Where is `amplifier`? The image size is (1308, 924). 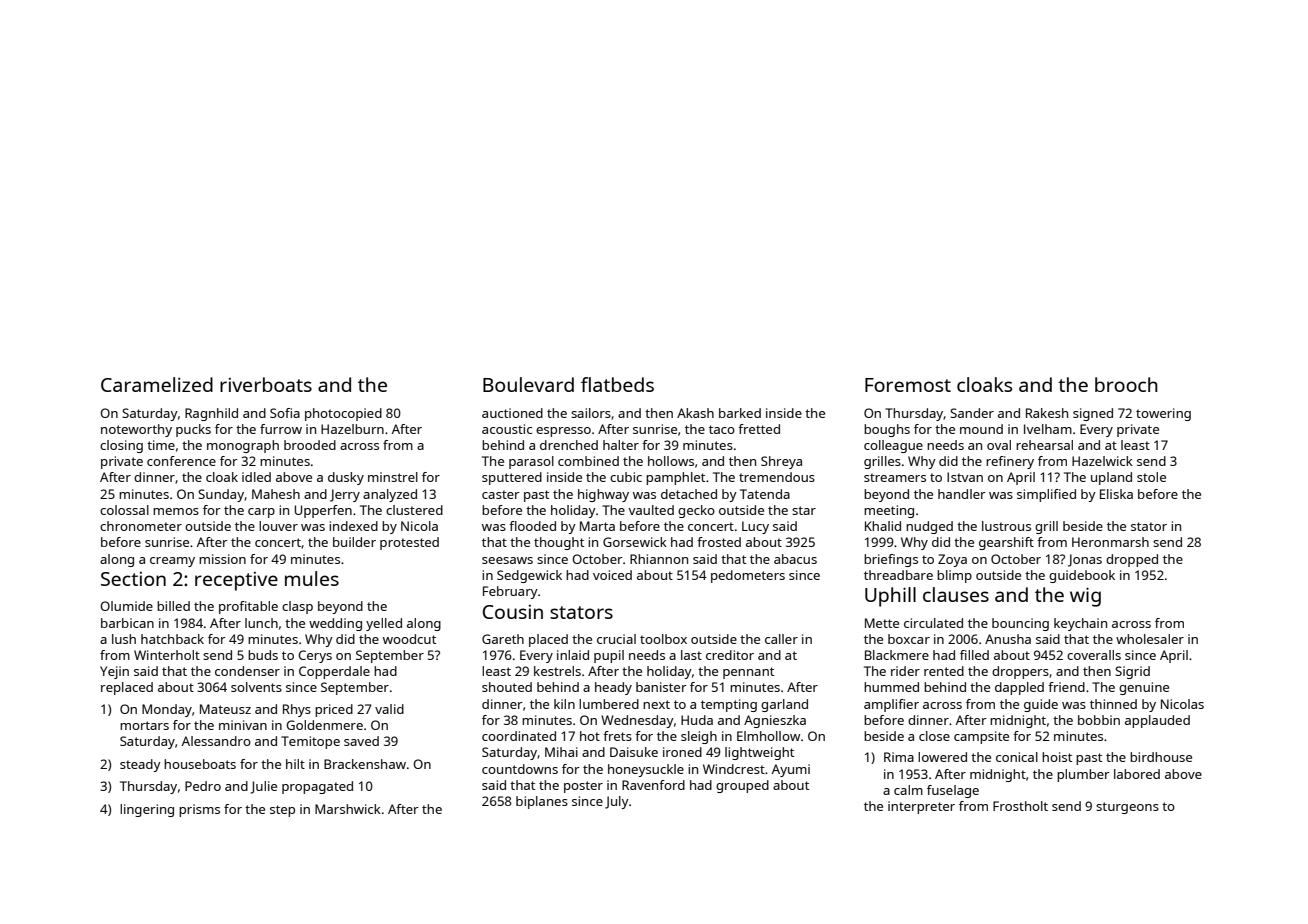 amplifier is located at coordinates (891, 705).
